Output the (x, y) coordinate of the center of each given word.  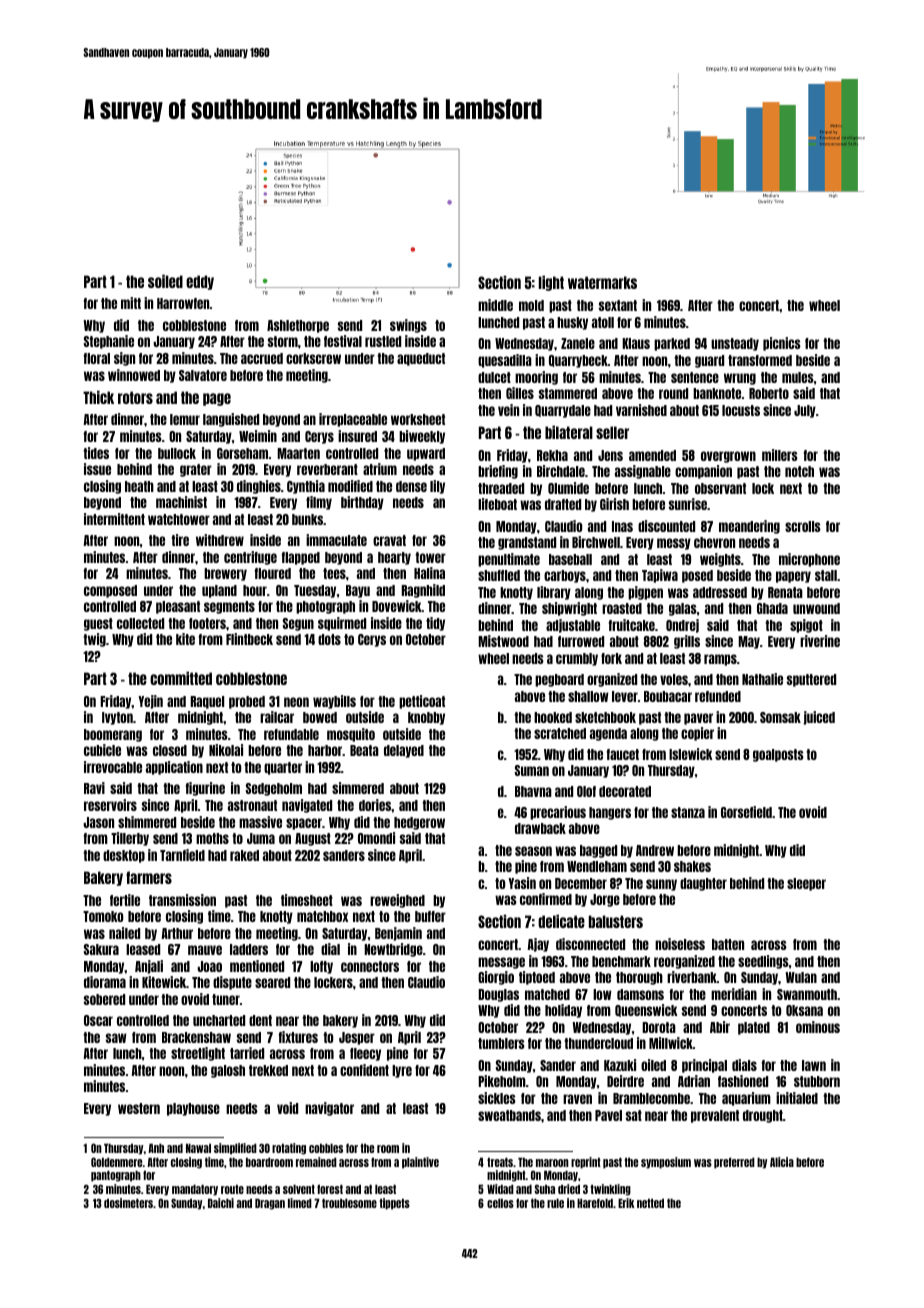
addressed (720, 592)
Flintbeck (249, 639)
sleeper (806, 884)
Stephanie (109, 342)
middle (495, 305)
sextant (618, 305)
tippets (394, 1204)
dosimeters (128, 1203)
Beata (364, 750)
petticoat (422, 702)
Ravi (94, 788)
